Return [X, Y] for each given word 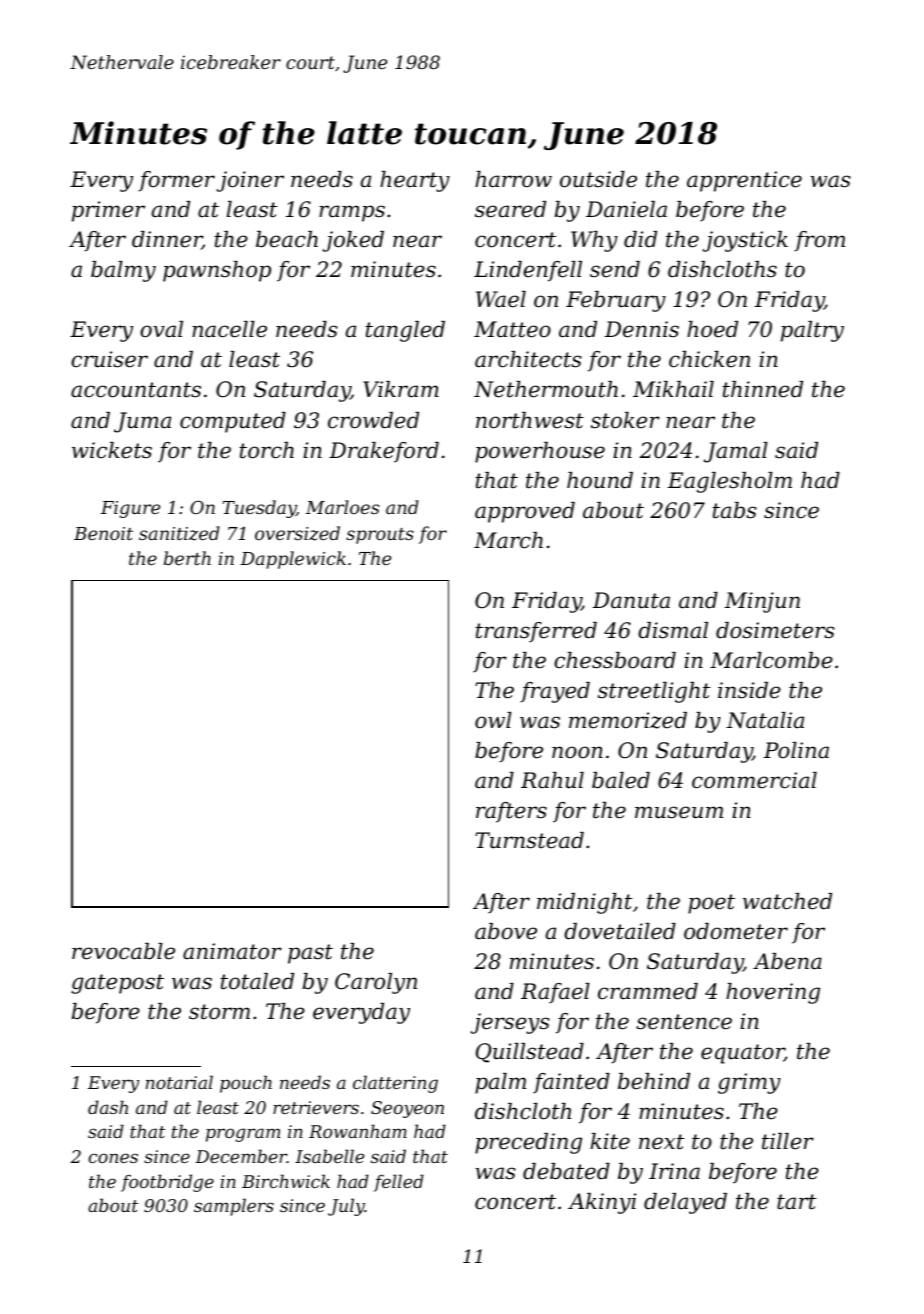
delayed [685, 1203]
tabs [735, 510]
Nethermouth [546, 389]
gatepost [117, 984]
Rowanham [358, 1131]
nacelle [229, 329]
